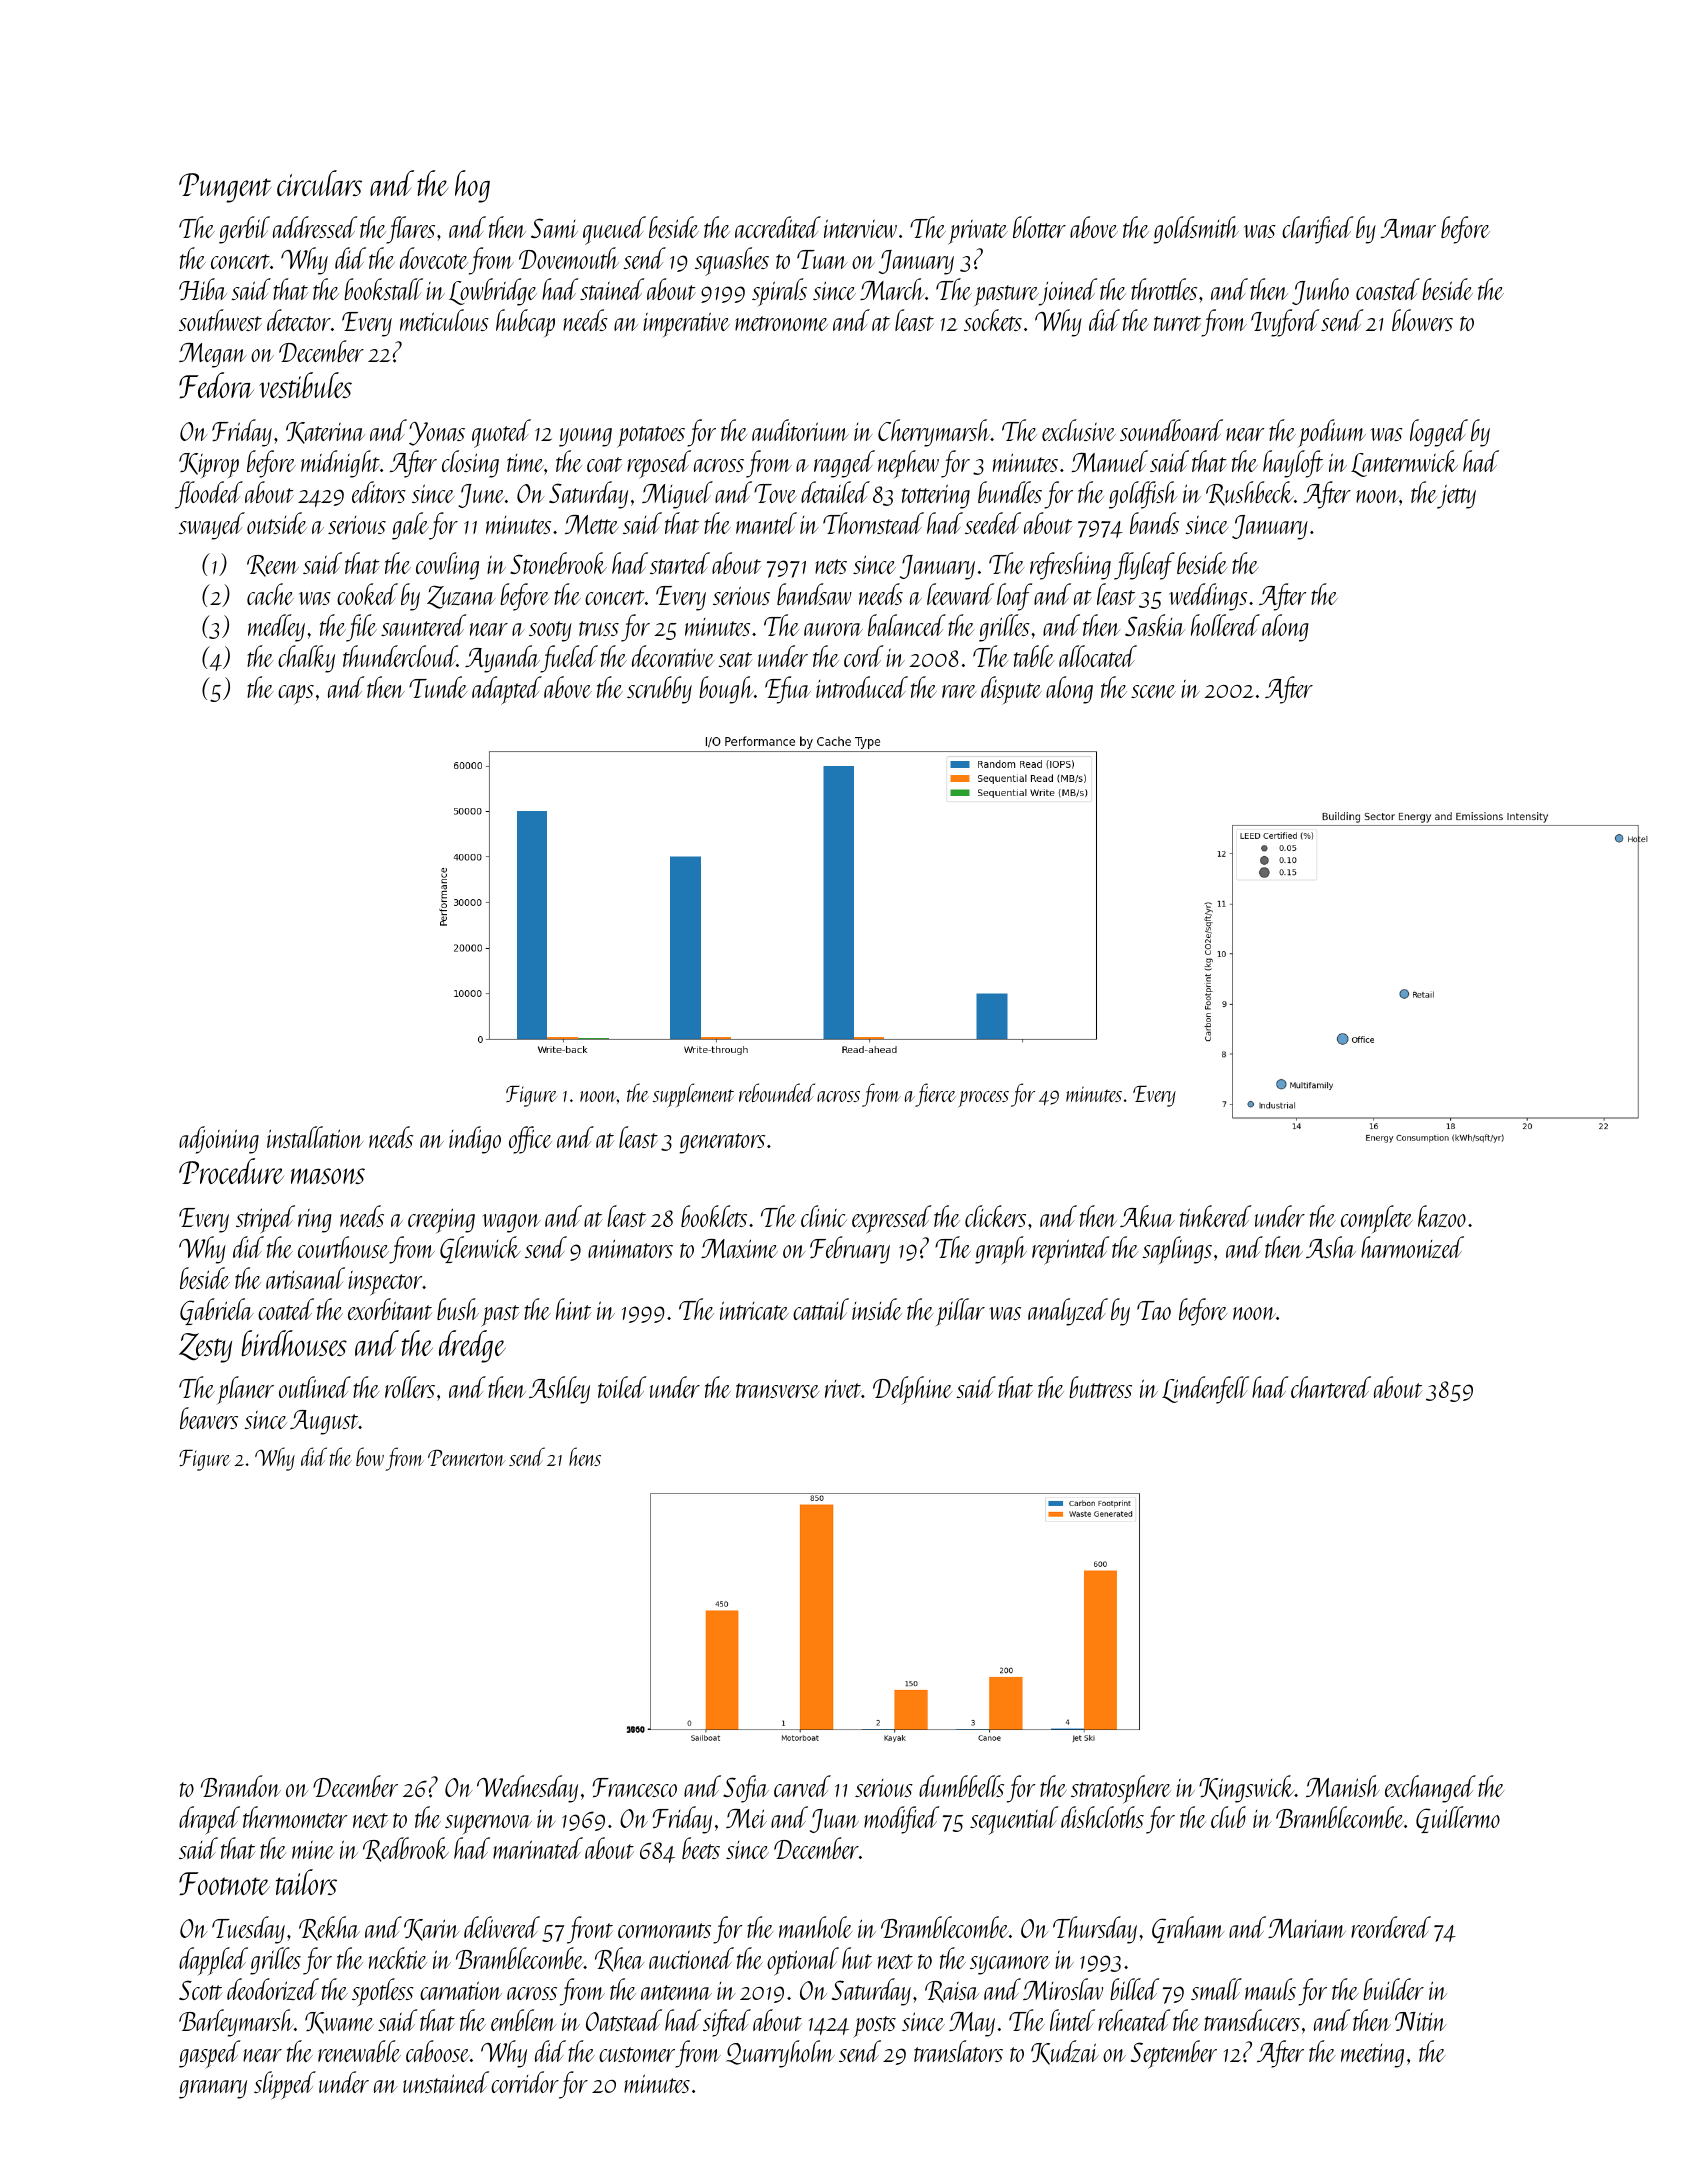 This screenshot has width=1683, height=2178. I want to click on decorative, so click(673, 656).
